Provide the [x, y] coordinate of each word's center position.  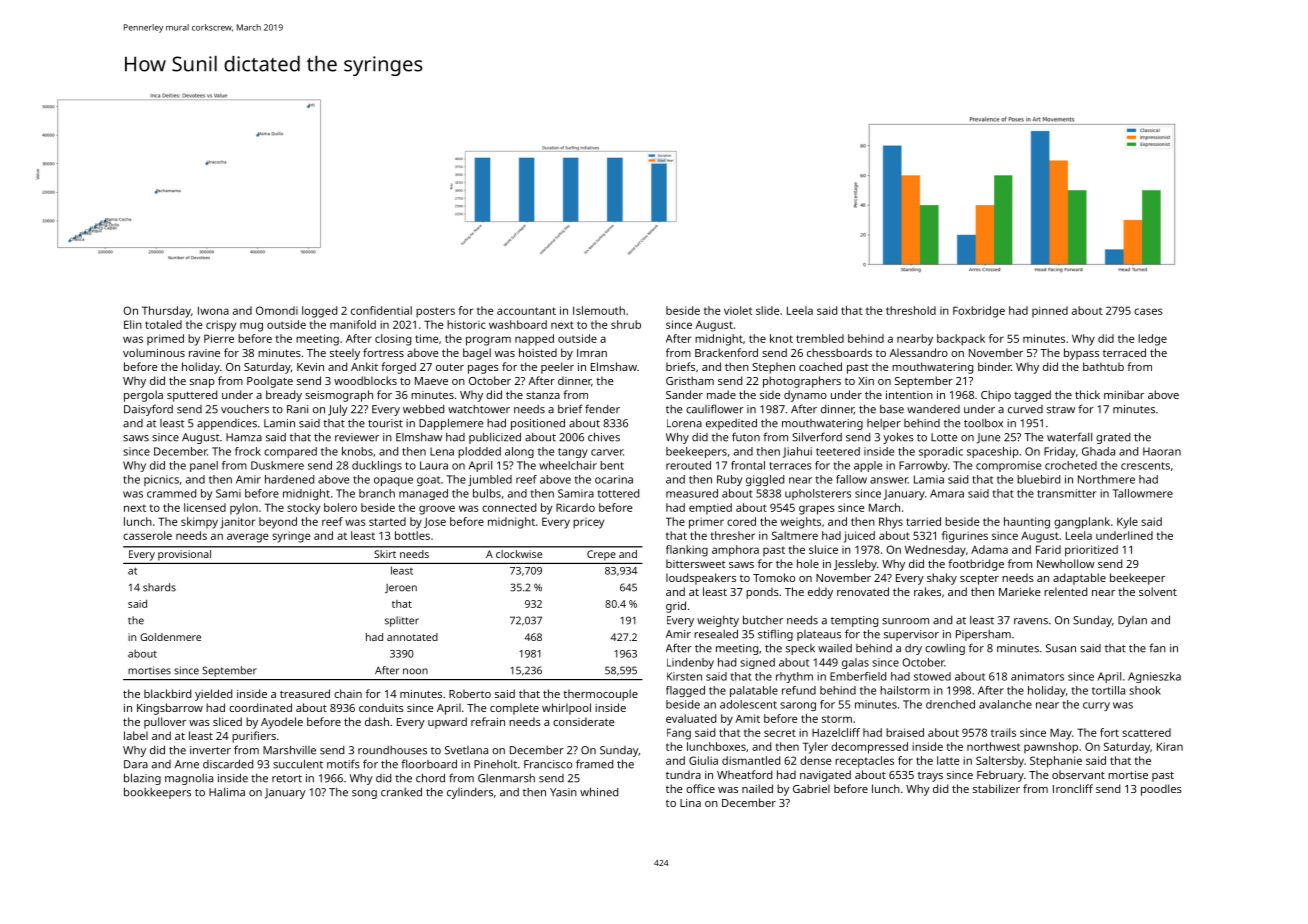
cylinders [470, 793]
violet [738, 310]
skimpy [199, 523]
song [364, 794]
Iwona [213, 310]
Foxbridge [979, 312]
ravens [1031, 621]
